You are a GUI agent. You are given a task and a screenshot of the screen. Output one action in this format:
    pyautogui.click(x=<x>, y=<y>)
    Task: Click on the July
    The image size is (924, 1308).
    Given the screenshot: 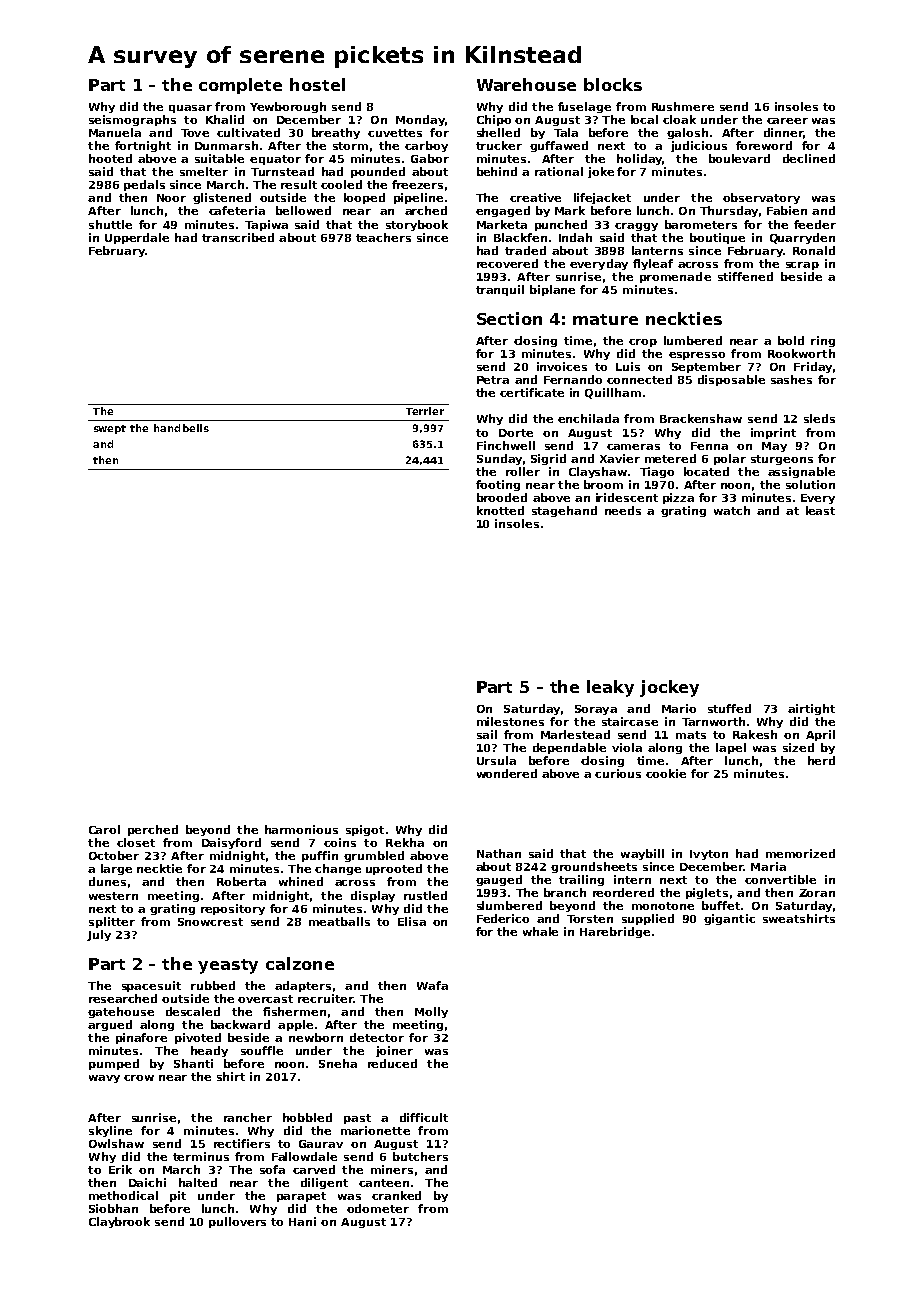 What is the action you would take?
    pyautogui.click(x=99, y=935)
